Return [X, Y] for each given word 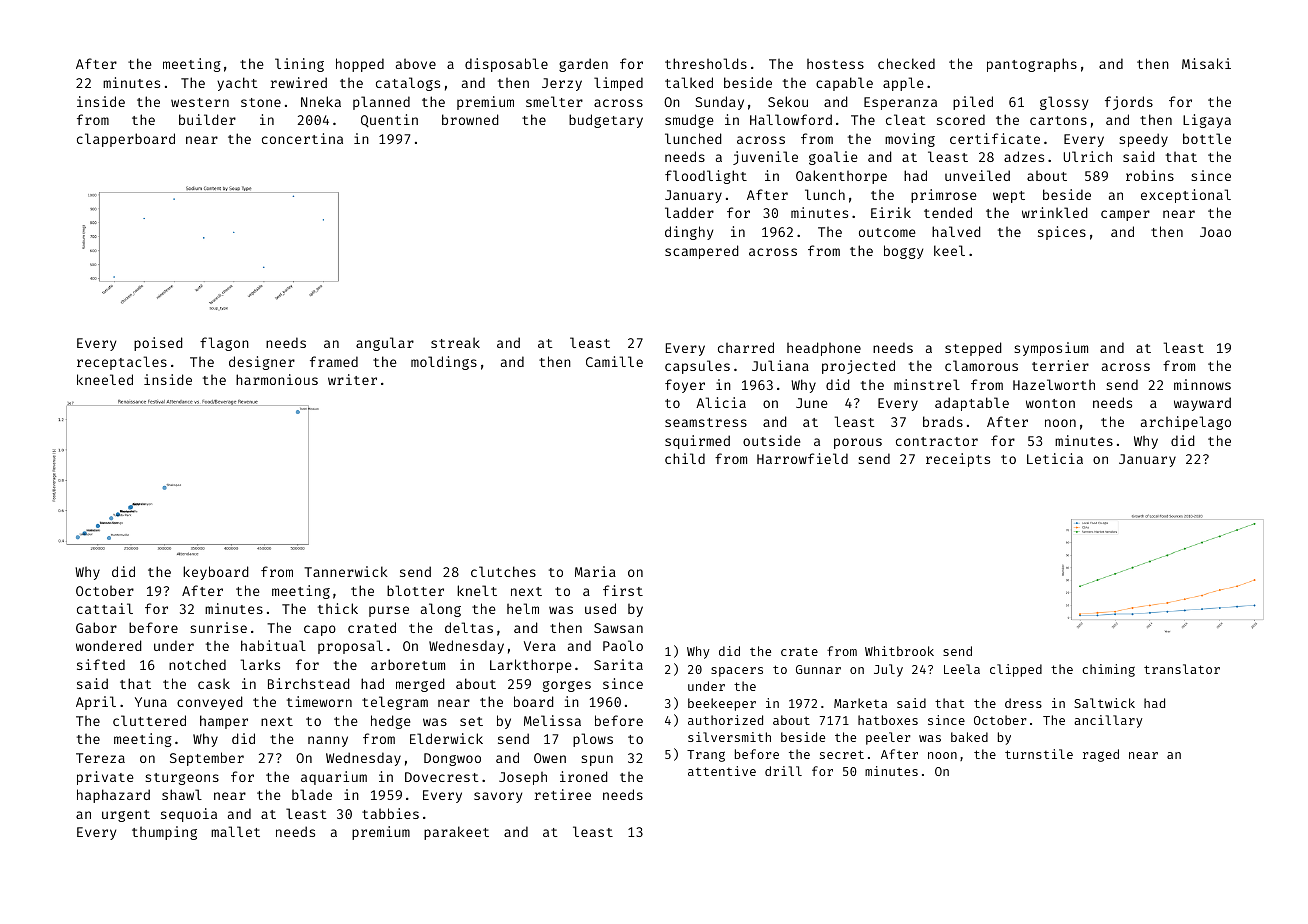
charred [746, 347]
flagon [224, 344]
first [623, 590]
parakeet [456, 833]
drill [783, 771]
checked [906, 63]
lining [299, 65]
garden [583, 65]
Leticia [1055, 458]
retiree [562, 794]
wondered [109, 645]
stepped [973, 349]
